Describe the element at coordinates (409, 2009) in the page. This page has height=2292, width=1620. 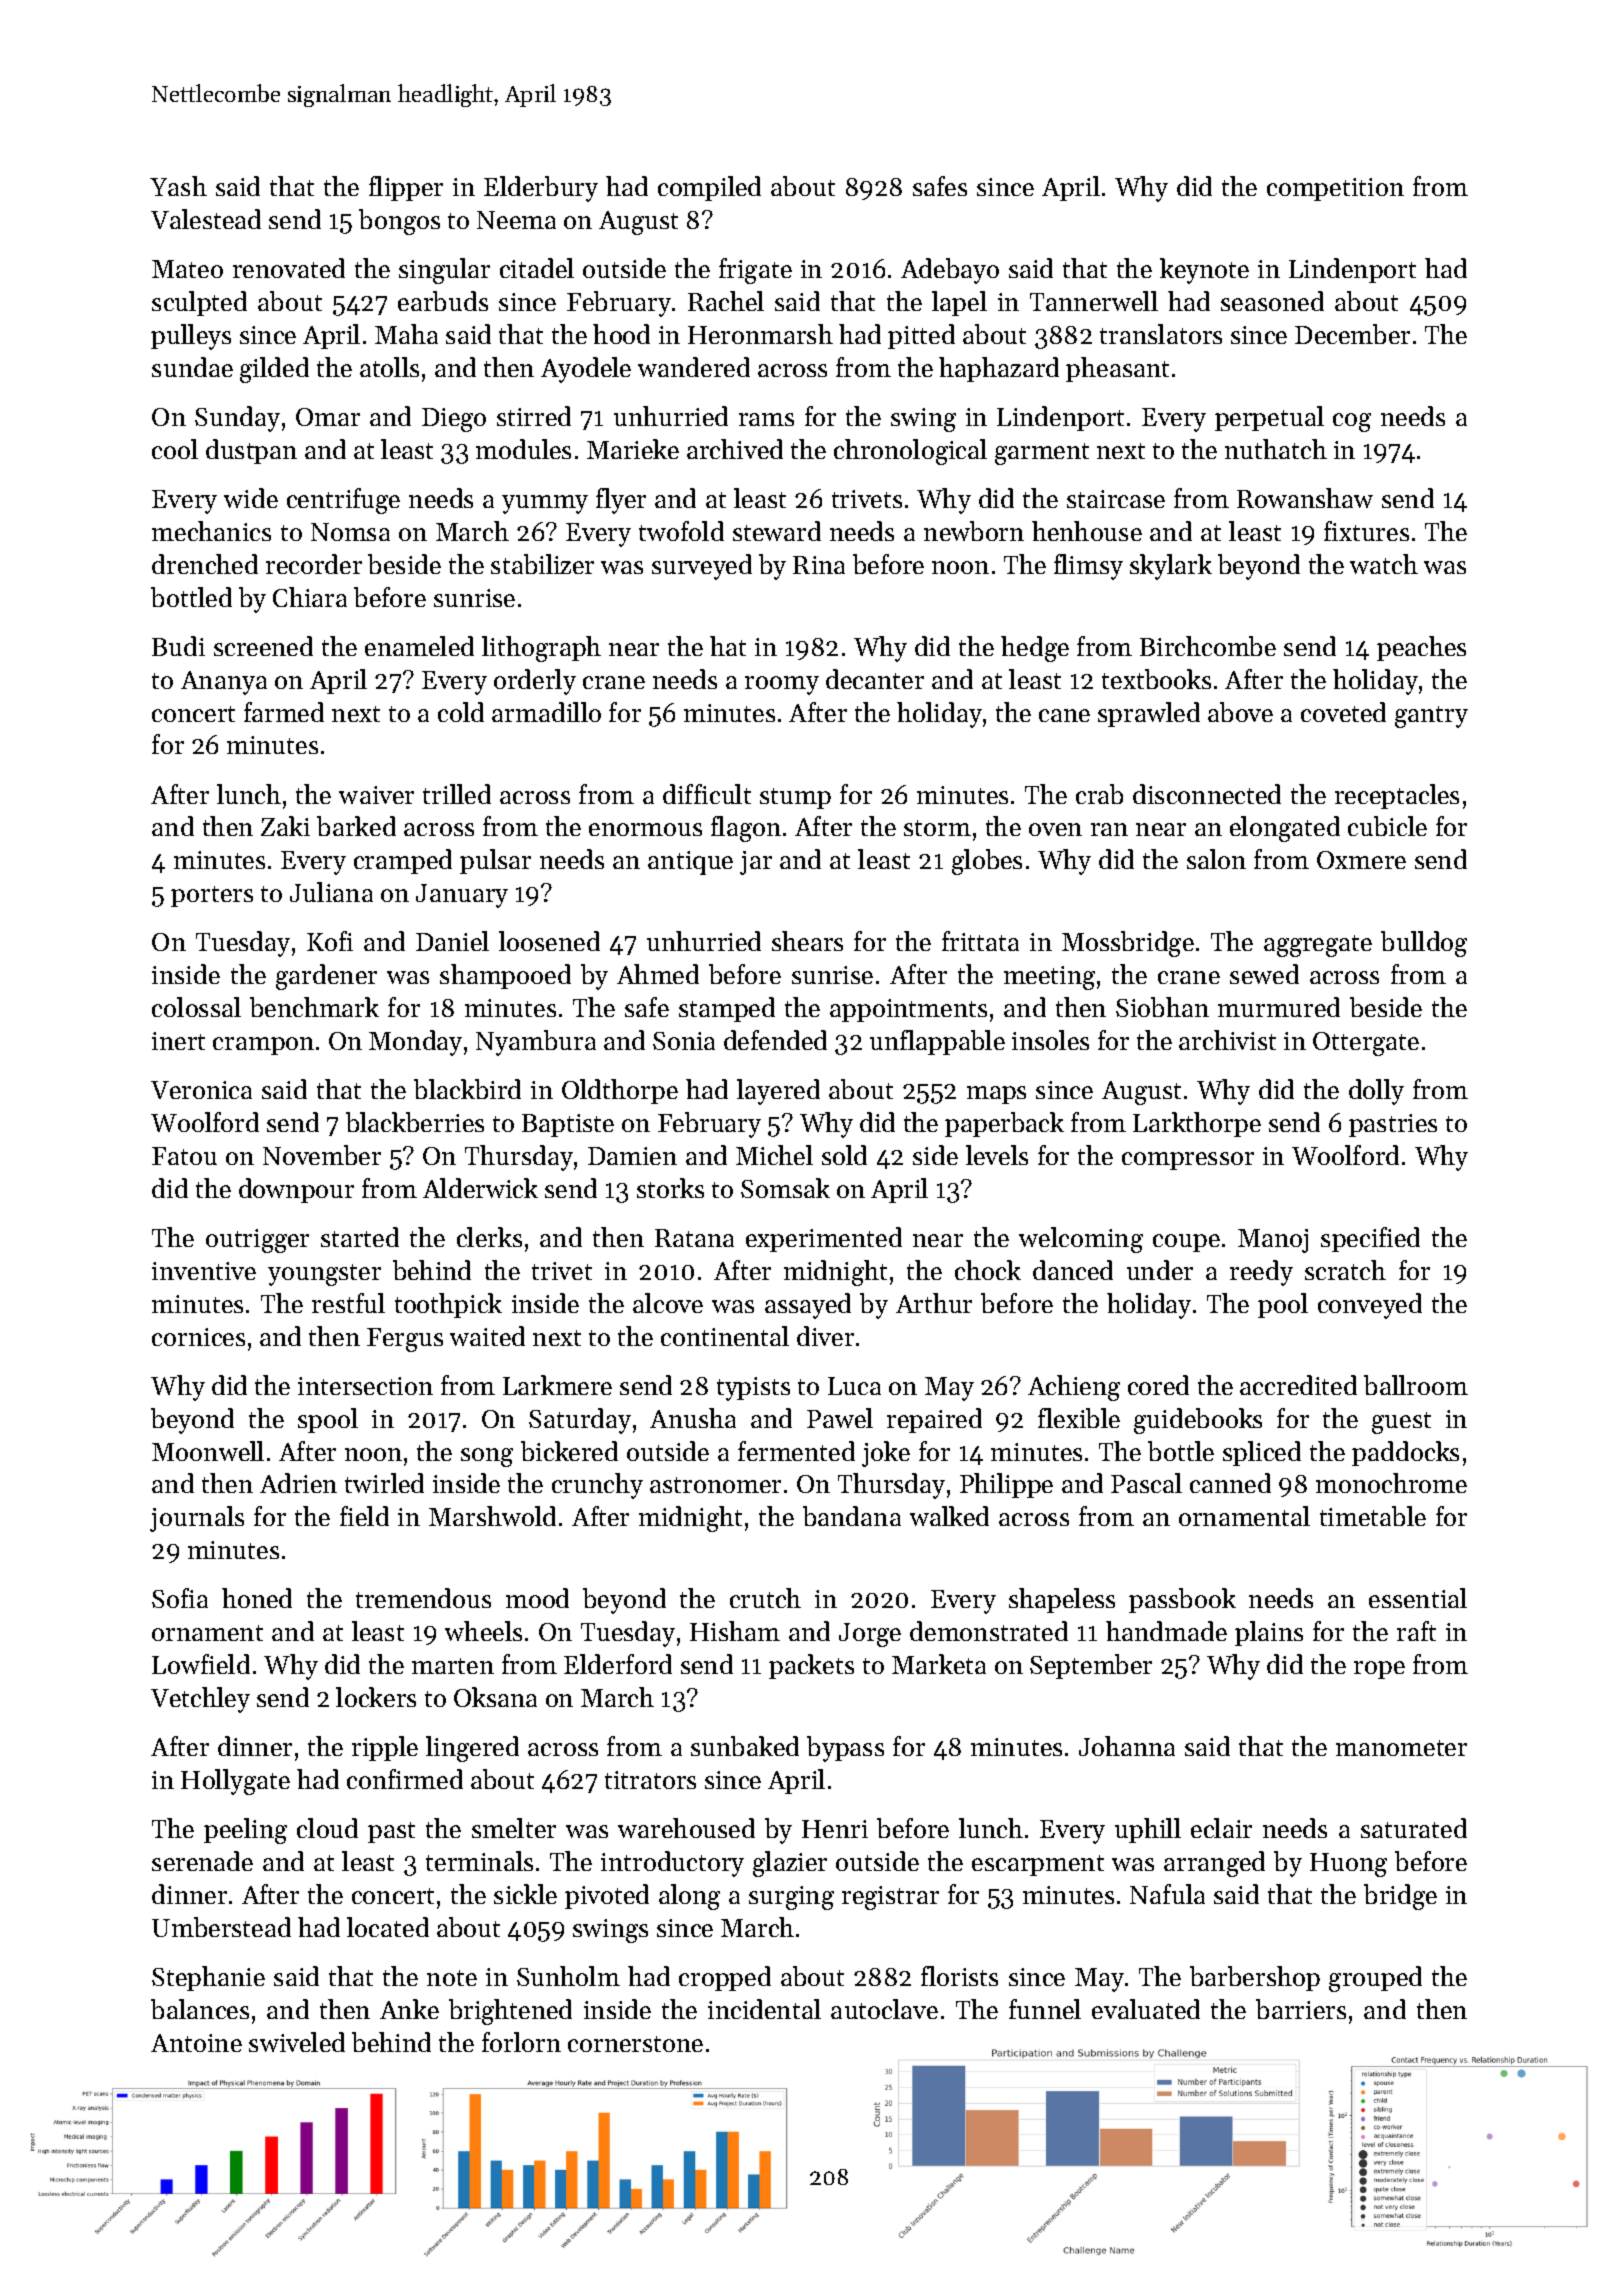
I see `Anke` at that location.
